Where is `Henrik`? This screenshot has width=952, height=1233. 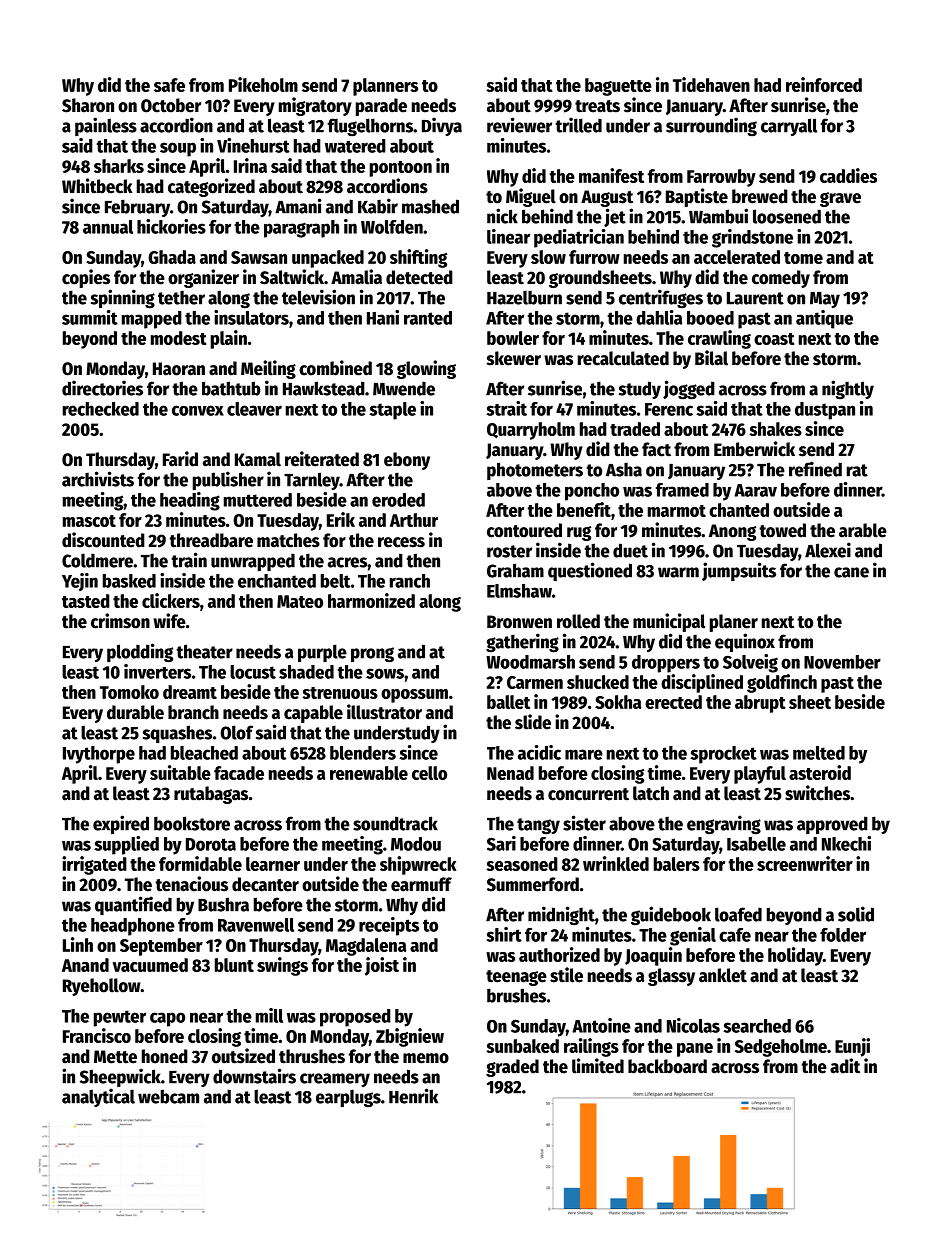
Henrik is located at coordinates (413, 1096).
